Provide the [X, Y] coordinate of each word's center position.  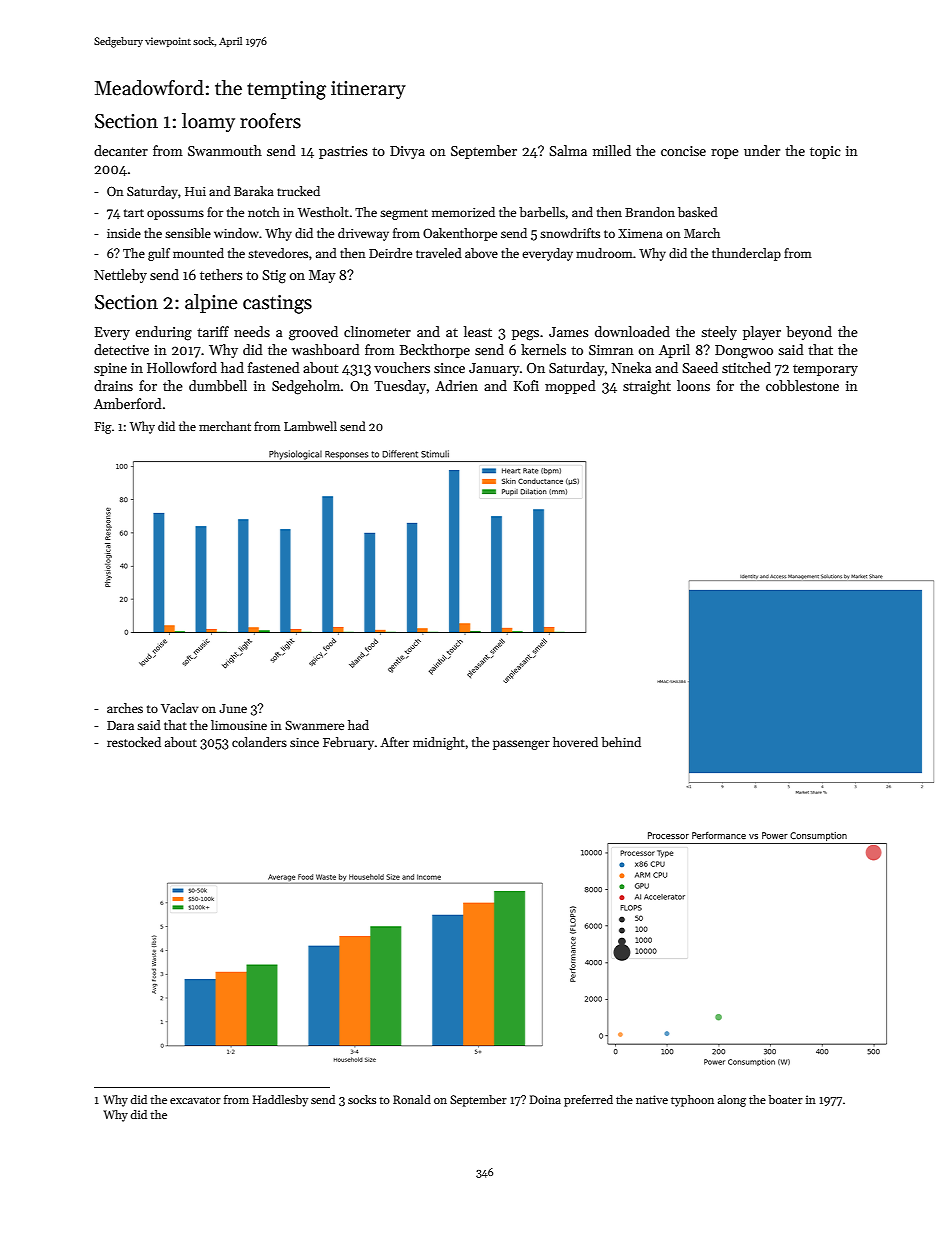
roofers [270, 121]
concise [683, 151]
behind [621, 742]
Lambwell [310, 426]
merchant [225, 426]
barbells [542, 212]
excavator [195, 1100]
